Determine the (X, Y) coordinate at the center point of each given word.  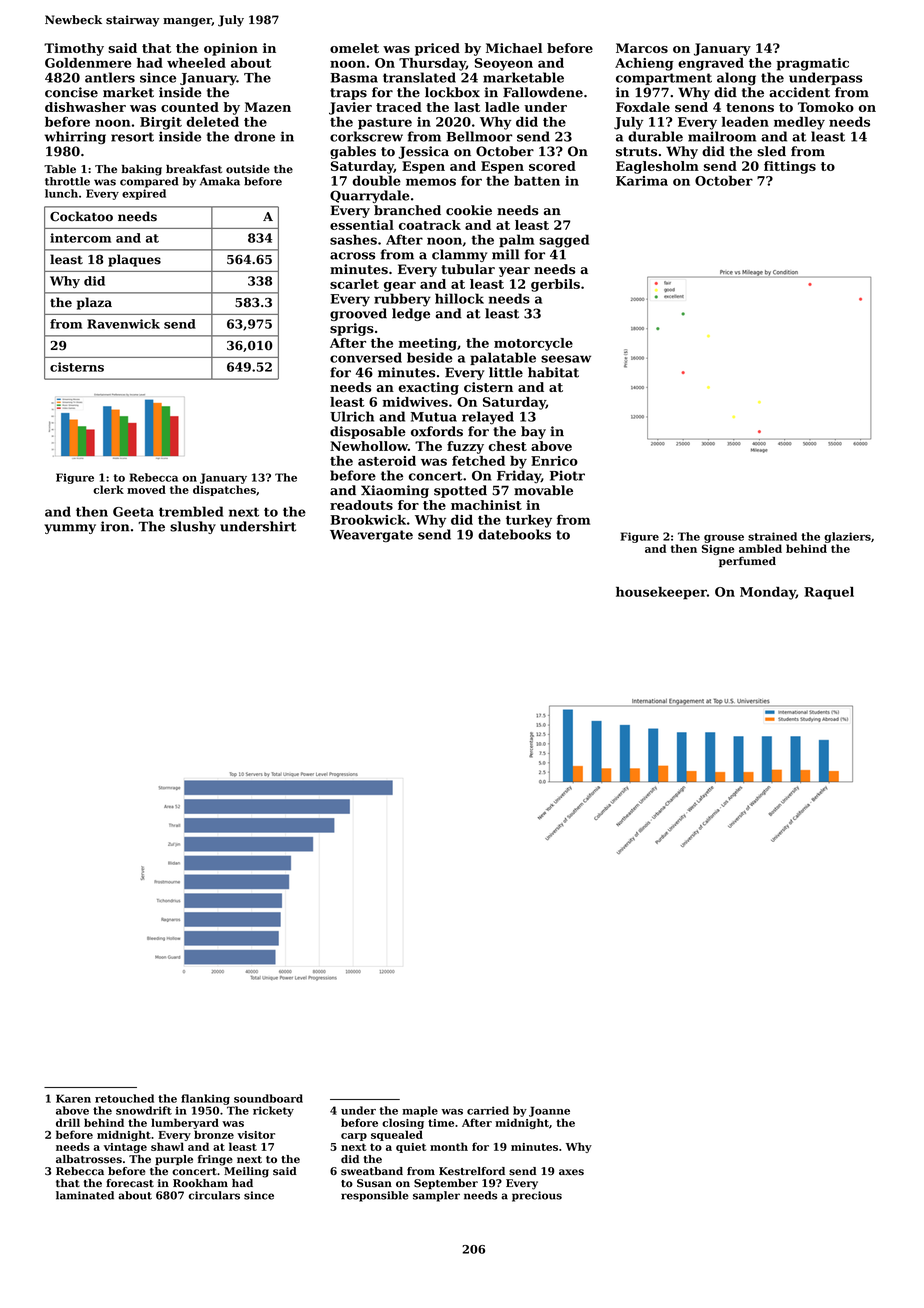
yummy (70, 529)
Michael (514, 48)
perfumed (747, 562)
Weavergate (371, 536)
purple (174, 1160)
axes (571, 1172)
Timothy (74, 49)
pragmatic (813, 64)
